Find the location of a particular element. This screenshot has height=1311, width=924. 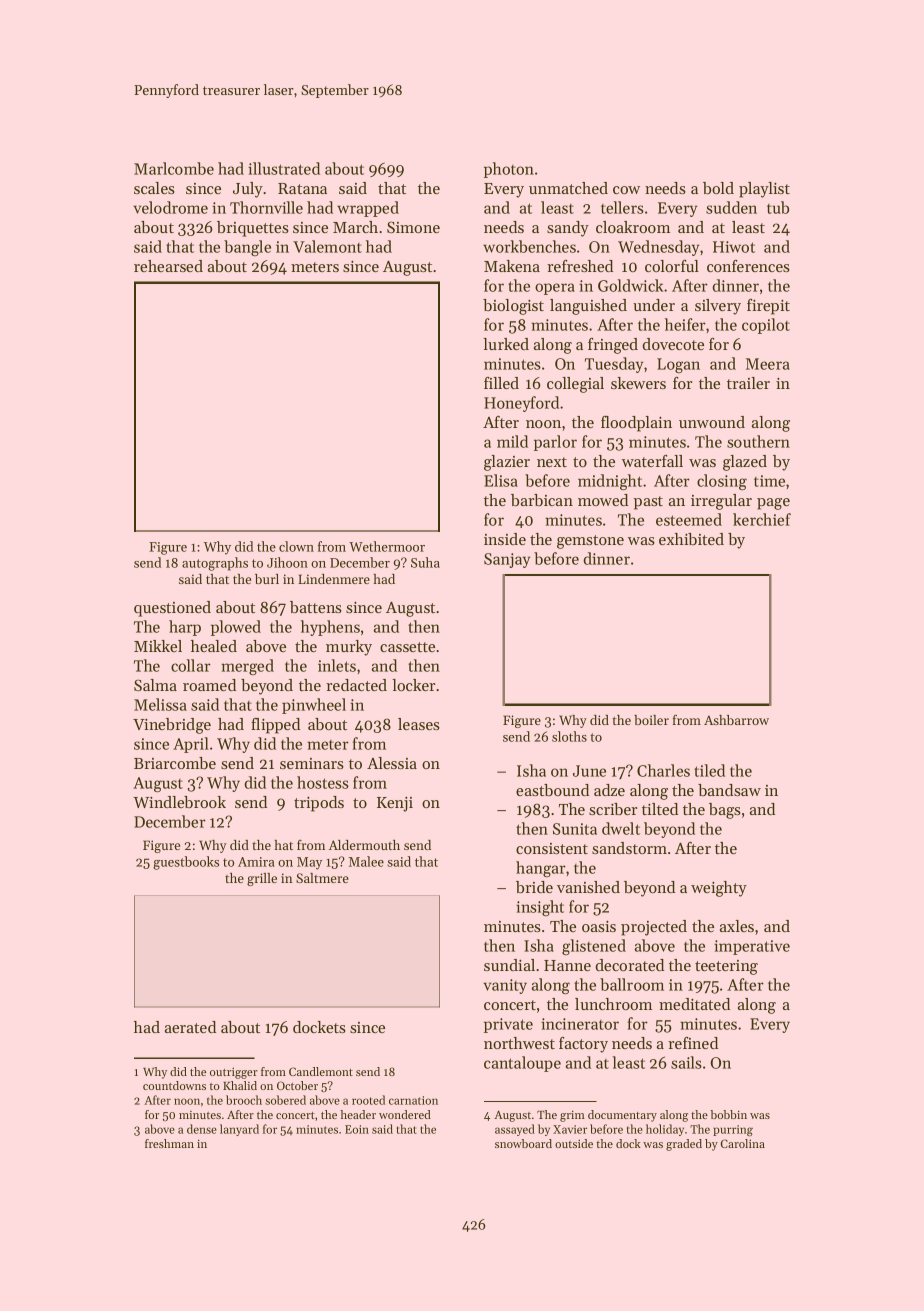

eastbound is located at coordinates (552, 790).
